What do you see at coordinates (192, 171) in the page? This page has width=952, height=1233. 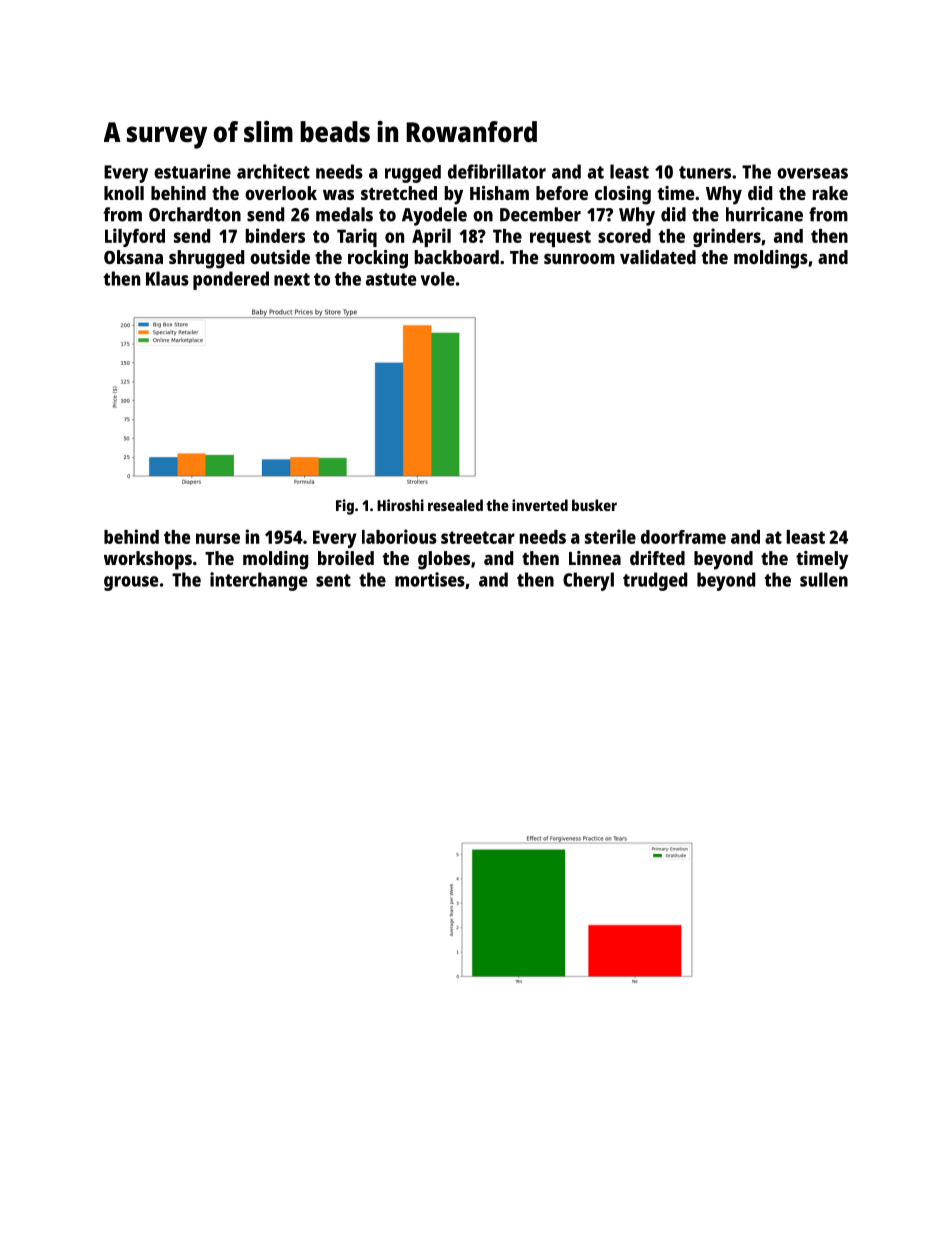 I see `estuarine` at bounding box center [192, 171].
